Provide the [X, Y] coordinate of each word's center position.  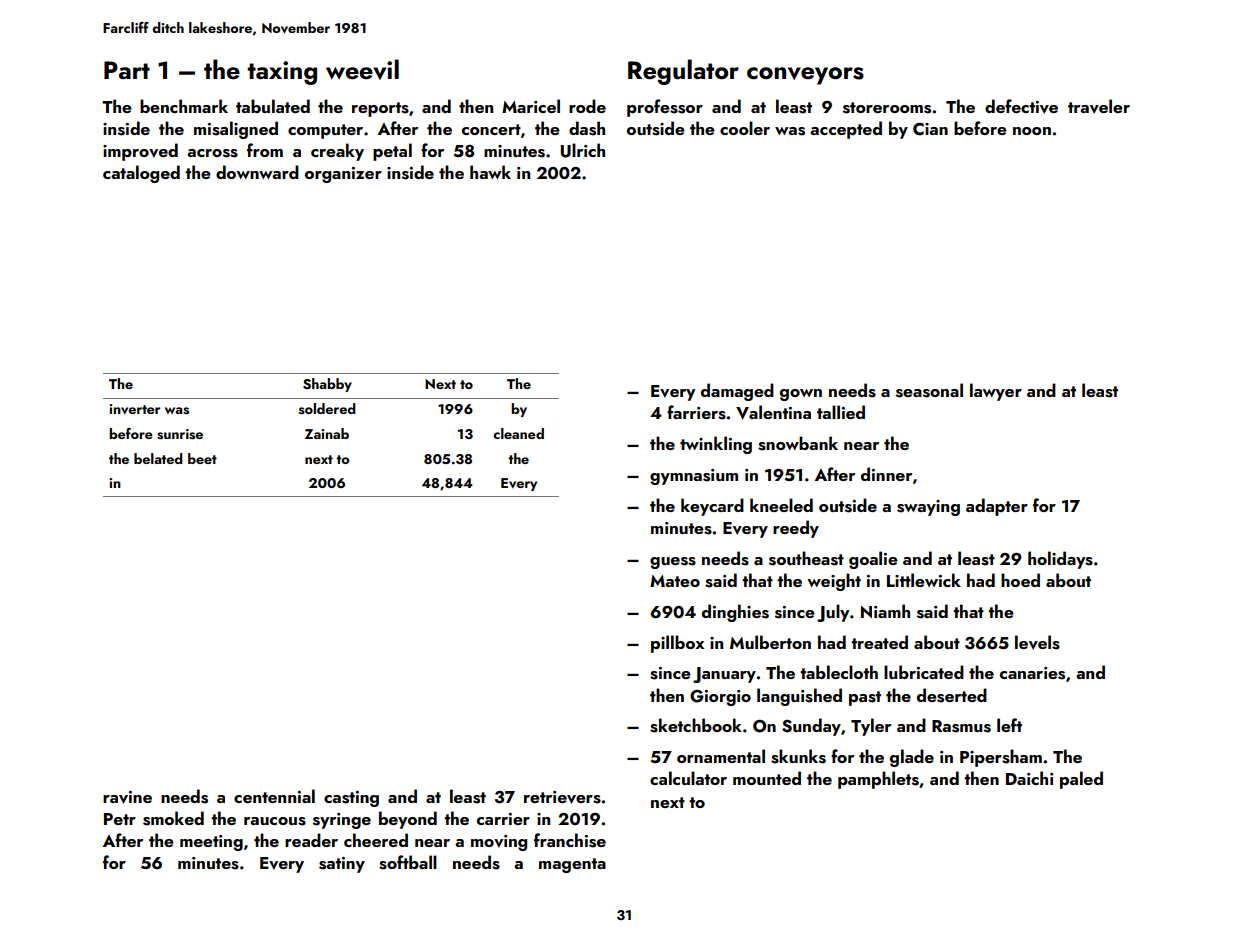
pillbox [677, 644]
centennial [274, 796]
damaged [737, 392]
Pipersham [1001, 758]
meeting [211, 843]
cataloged [141, 174]
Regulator [683, 72]
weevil [362, 69]
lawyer [996, 392]
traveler [1099, 106]
